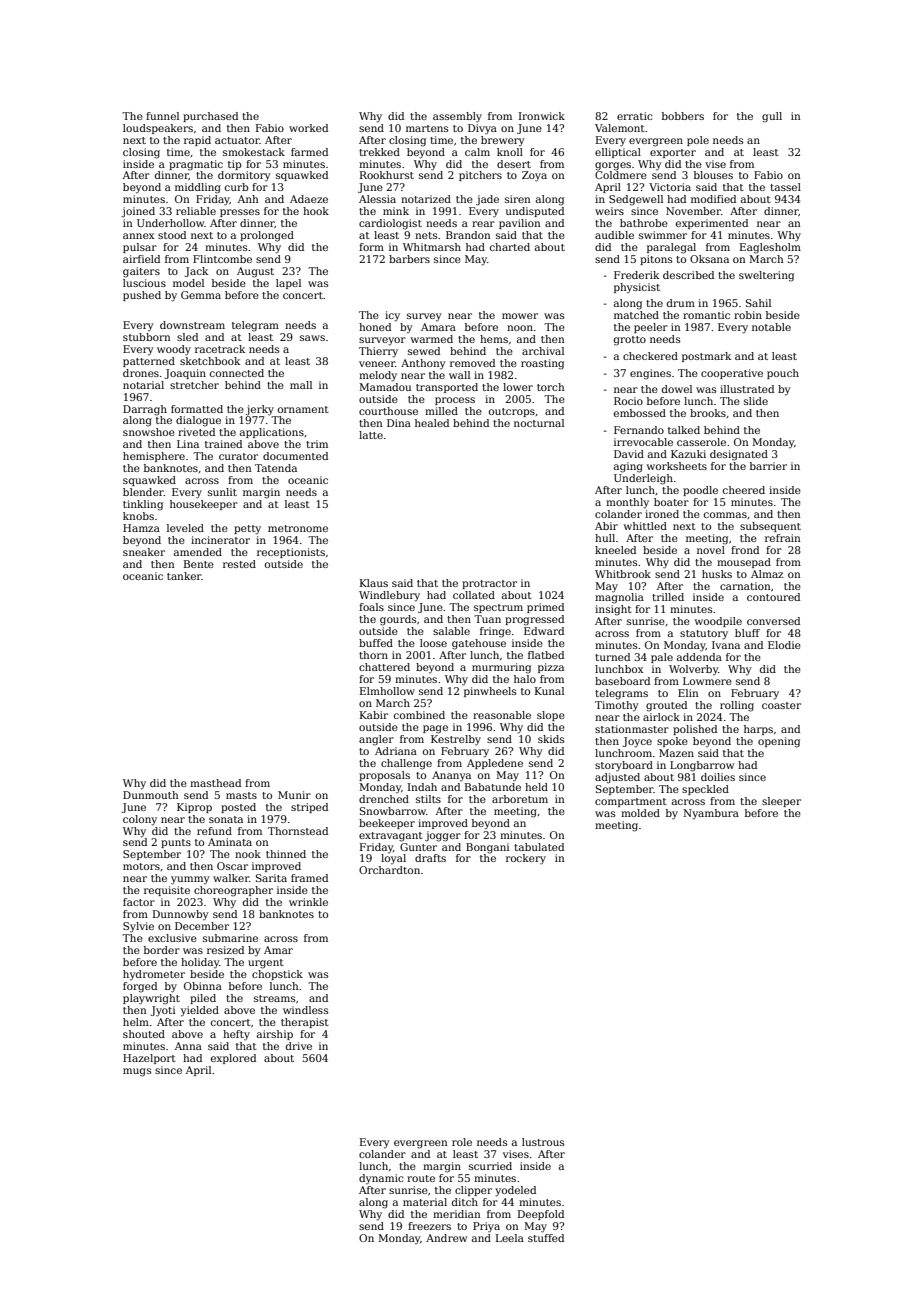 This screenshot has height=1308, width=924. I want to click on dynamic, so click(381, 1179).
